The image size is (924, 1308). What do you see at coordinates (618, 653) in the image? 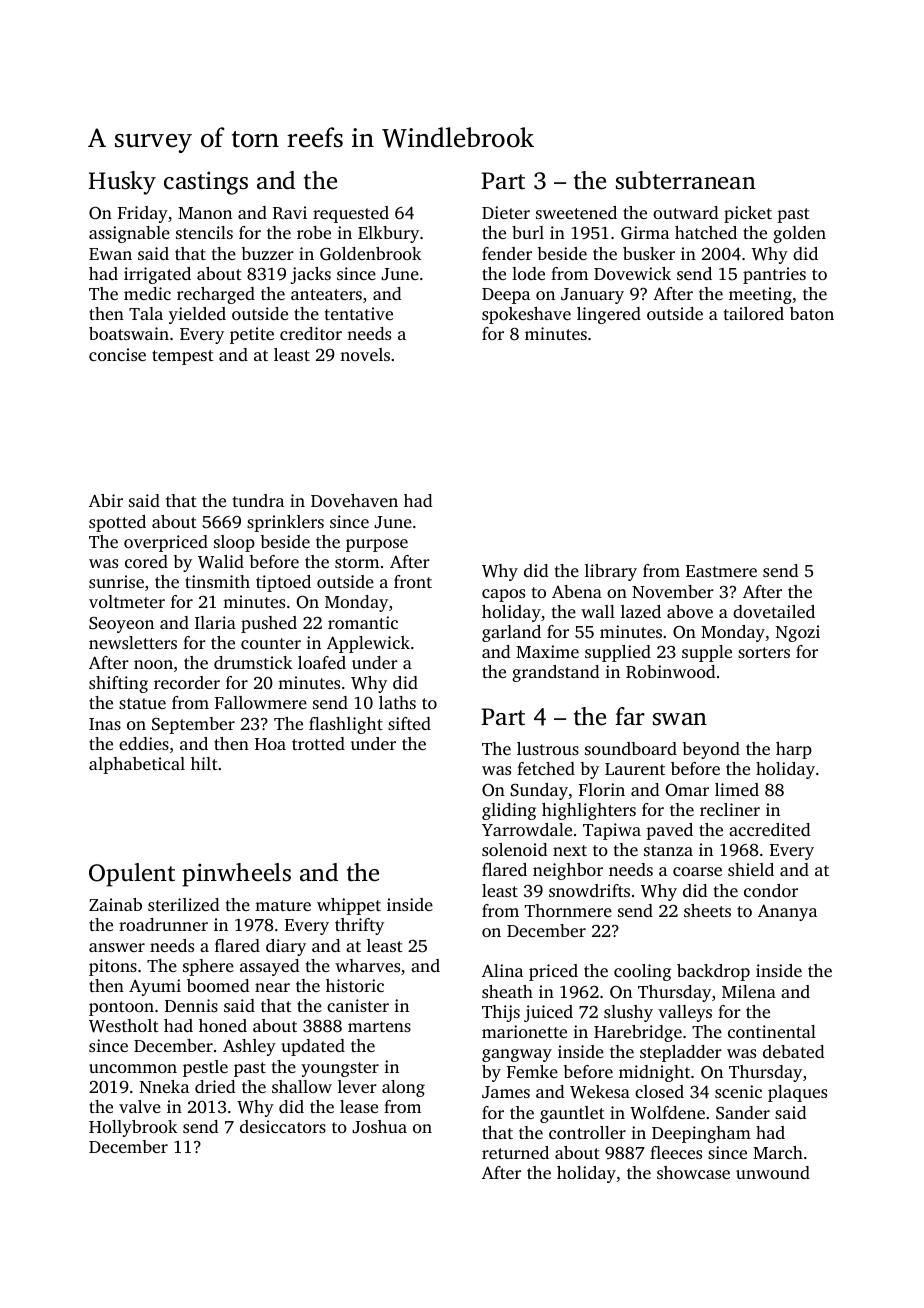
I see `supplied` at bounding box center [618, 653].
